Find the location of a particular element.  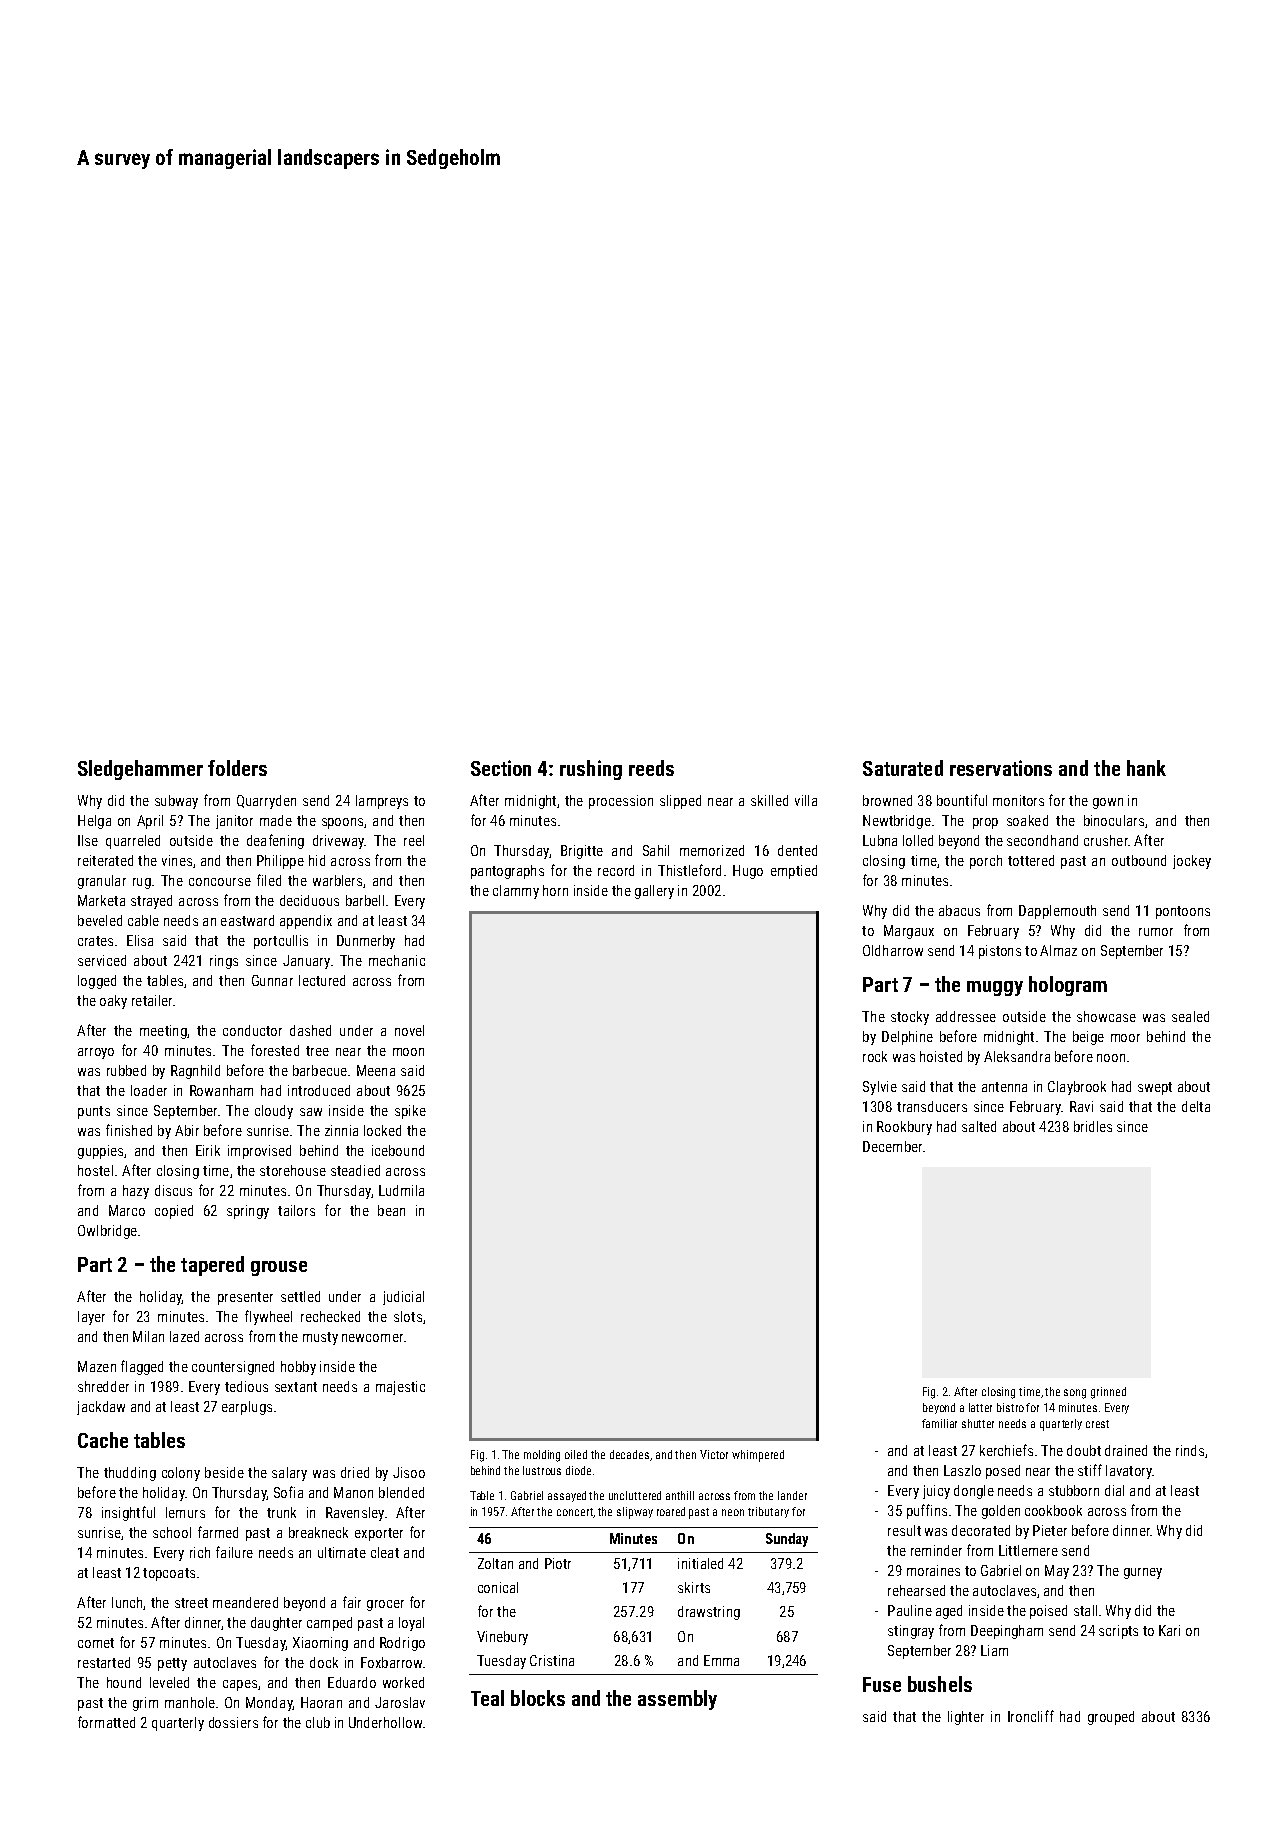

Saturated is located at coordinates (903, 768).
